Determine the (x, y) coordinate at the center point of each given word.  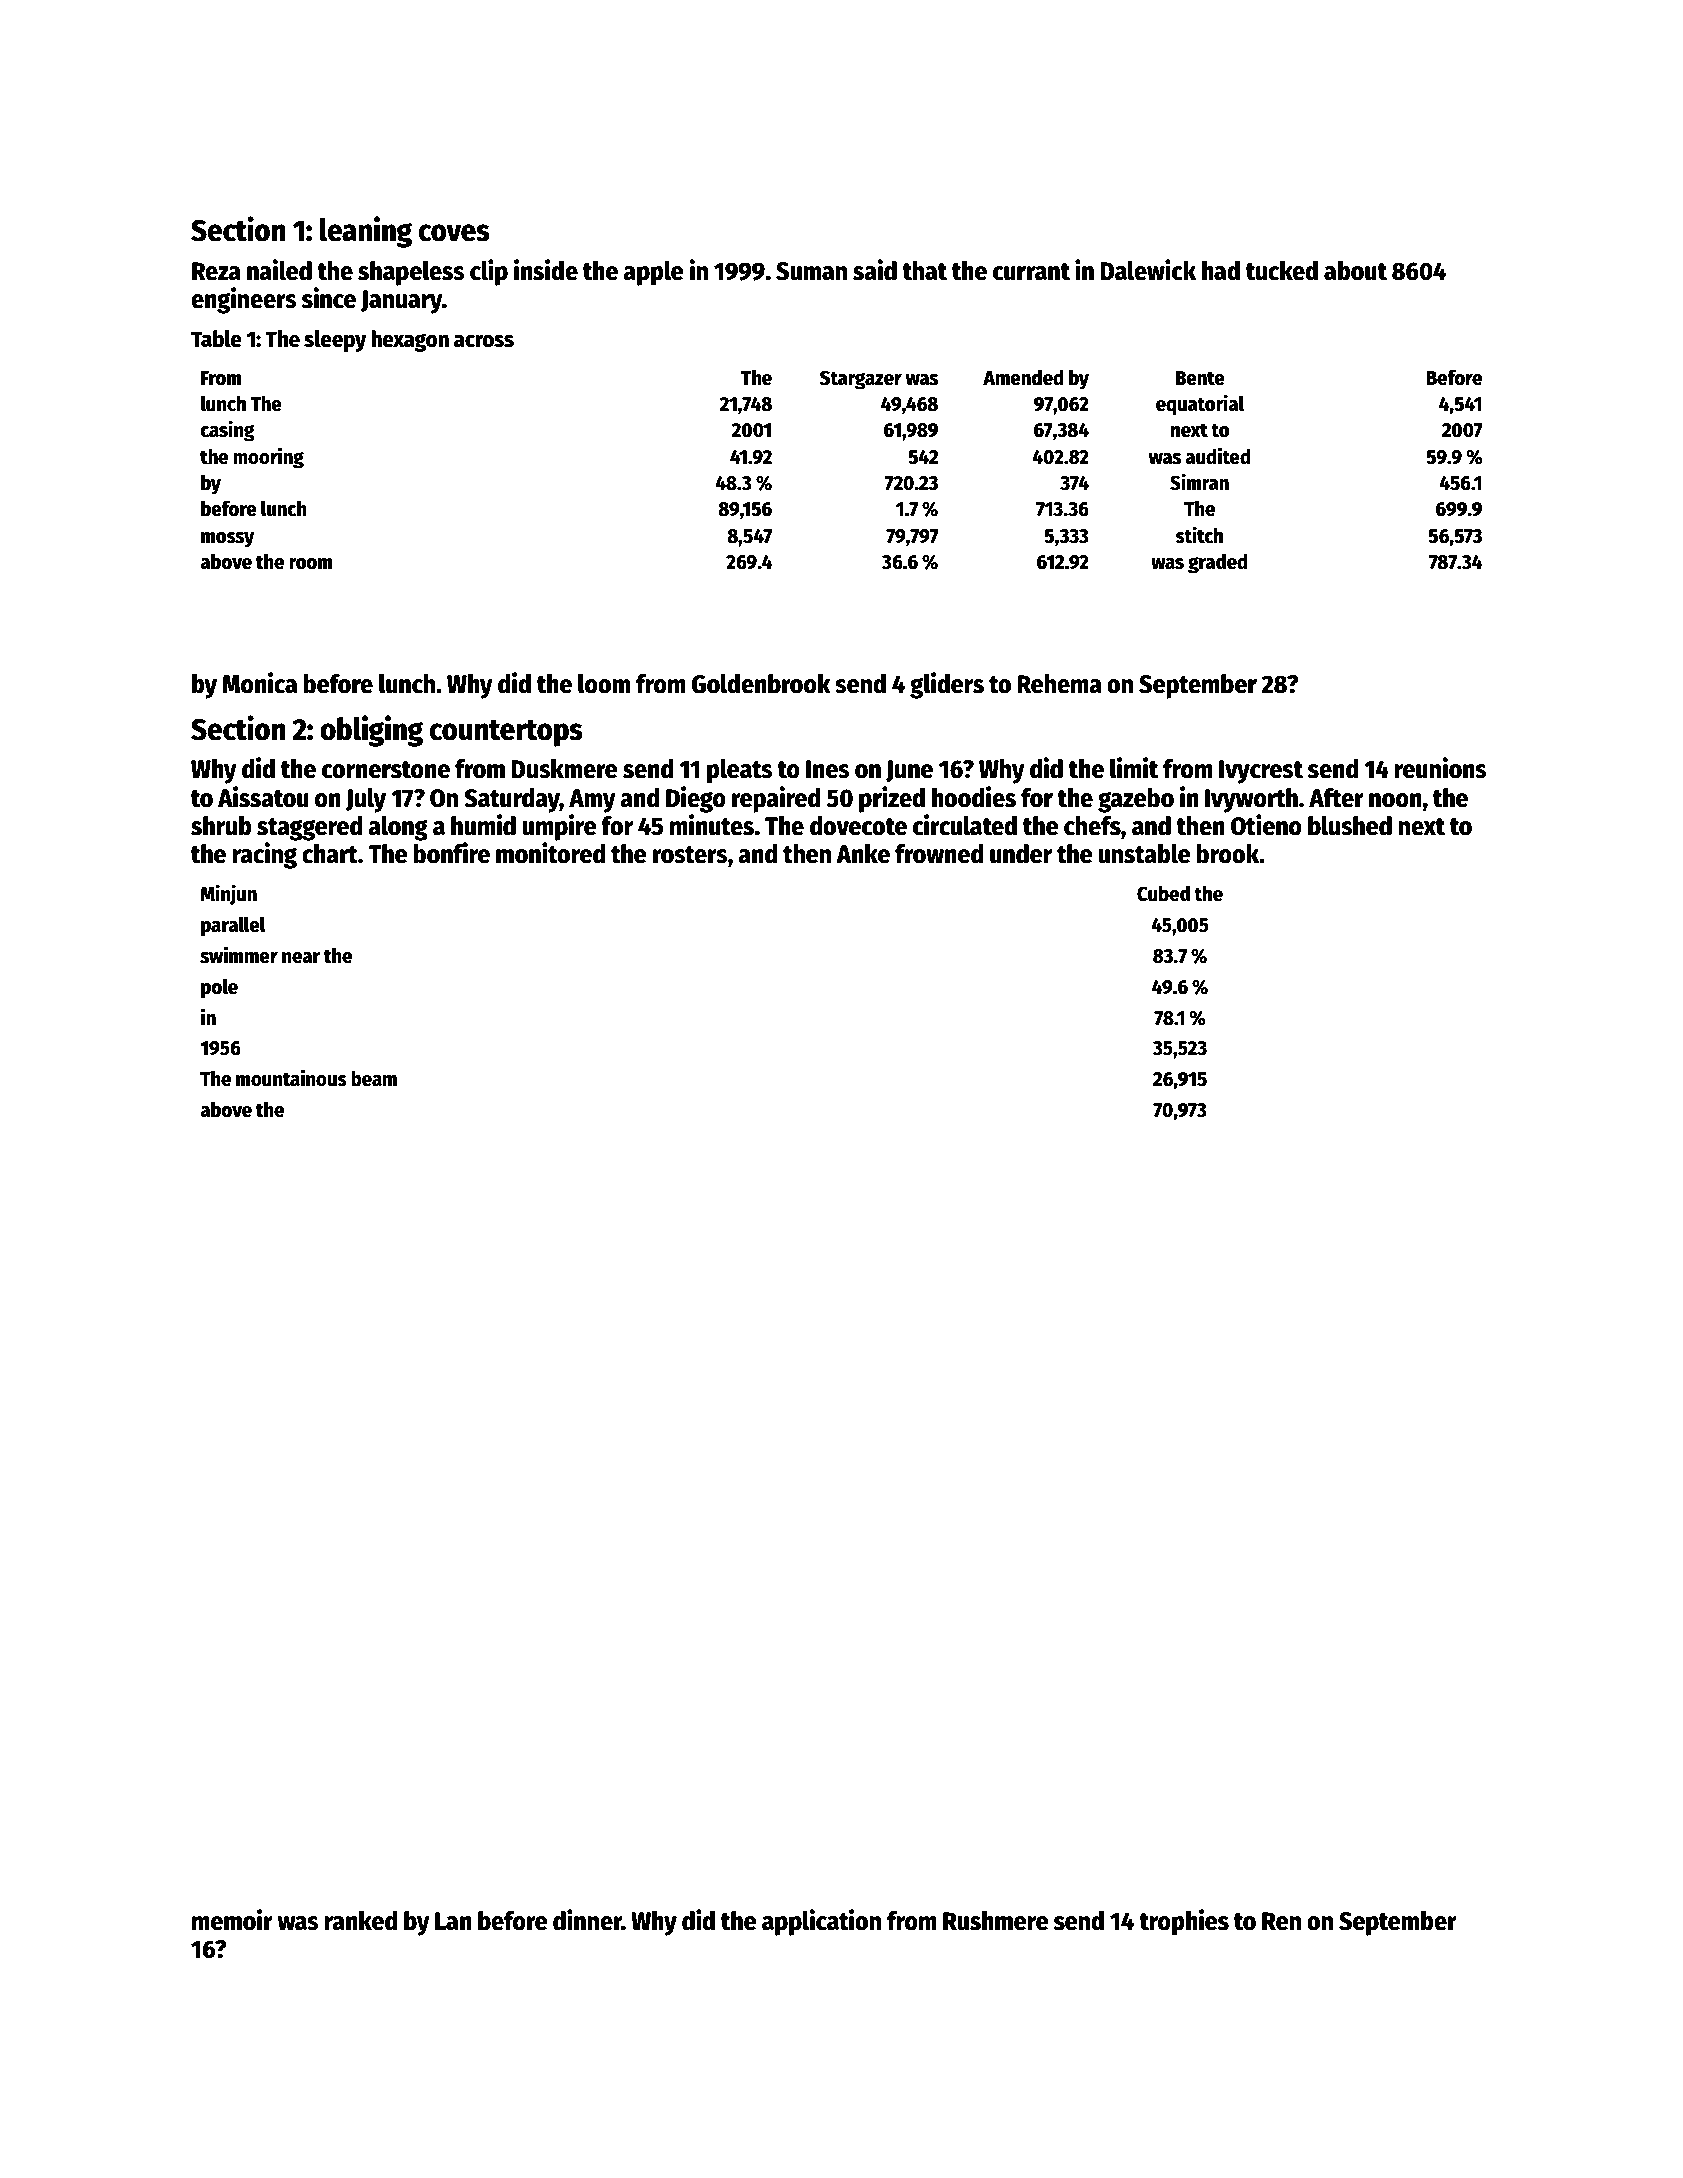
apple (653, 273)
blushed (1350, 825)
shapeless (411, 273)
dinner (587, 1920)
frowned (939, 854)
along (398, 828)
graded (1218, 563)
